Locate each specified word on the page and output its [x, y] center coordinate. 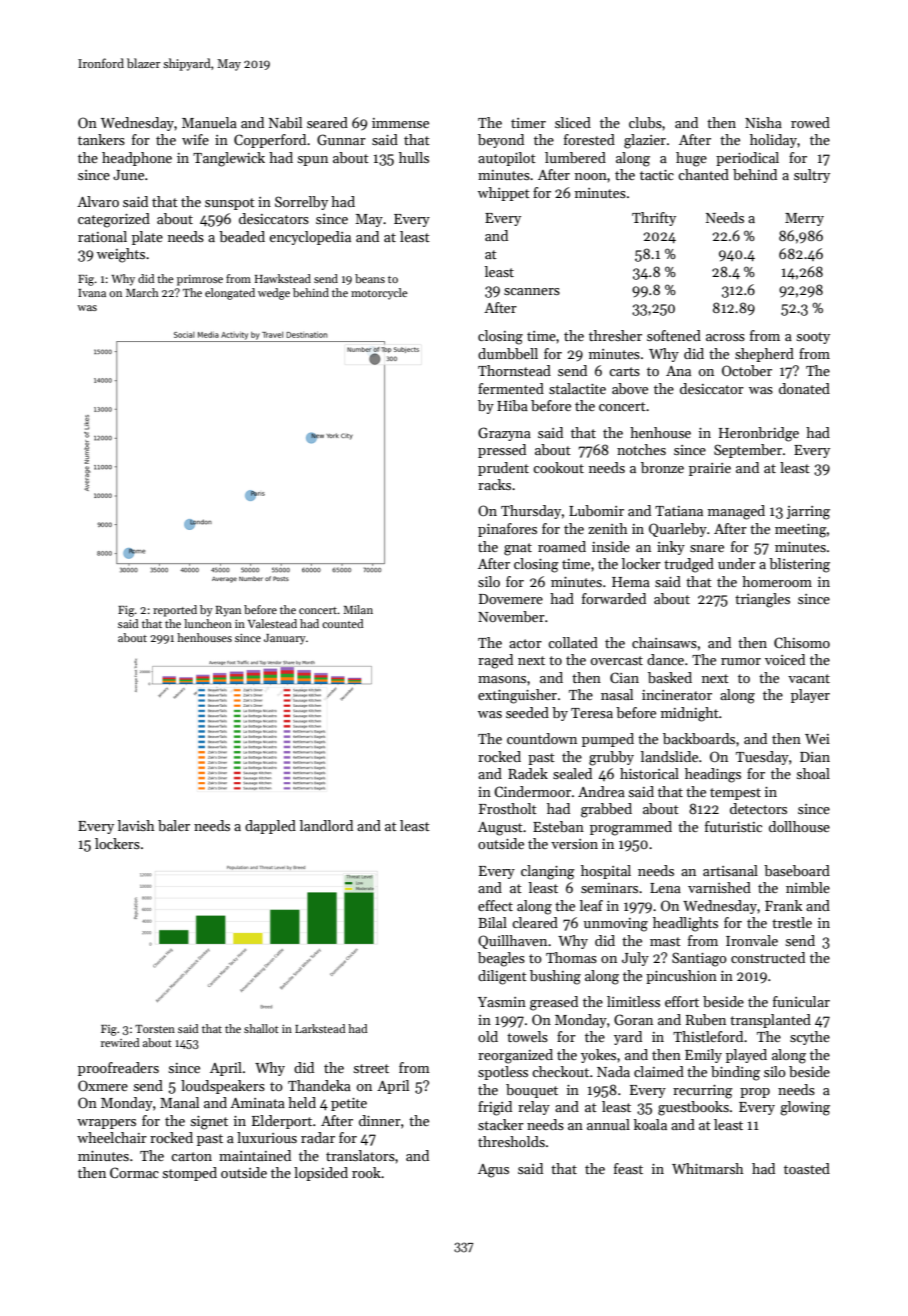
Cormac [134, 1172]
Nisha [763, 122]
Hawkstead [283, 278]
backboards [699, 738]
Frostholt [508, 808]
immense [400, 123]
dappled [270, 827]
